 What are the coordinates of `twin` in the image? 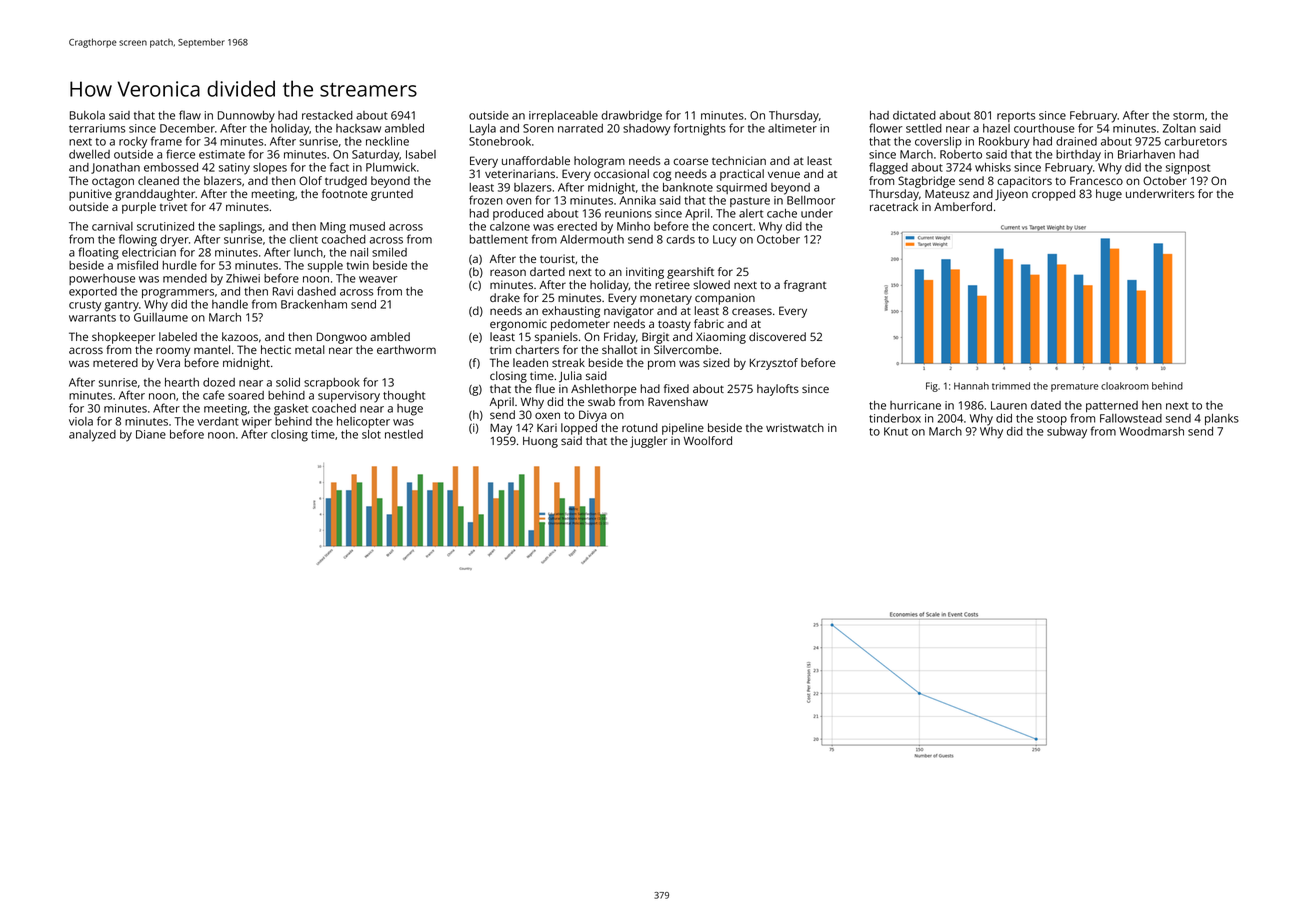 It's located at (357, 265).
